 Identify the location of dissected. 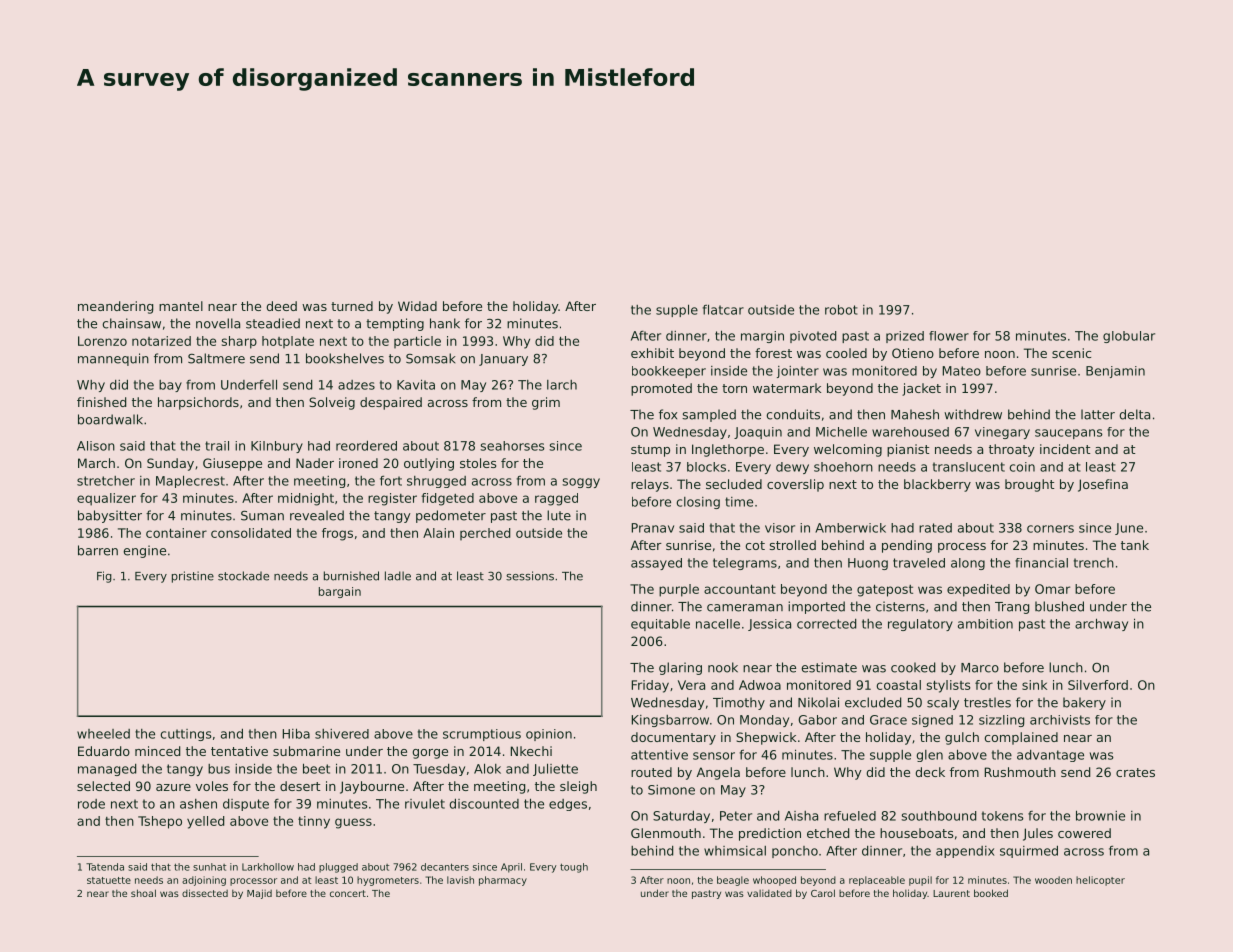
(205, 893).
